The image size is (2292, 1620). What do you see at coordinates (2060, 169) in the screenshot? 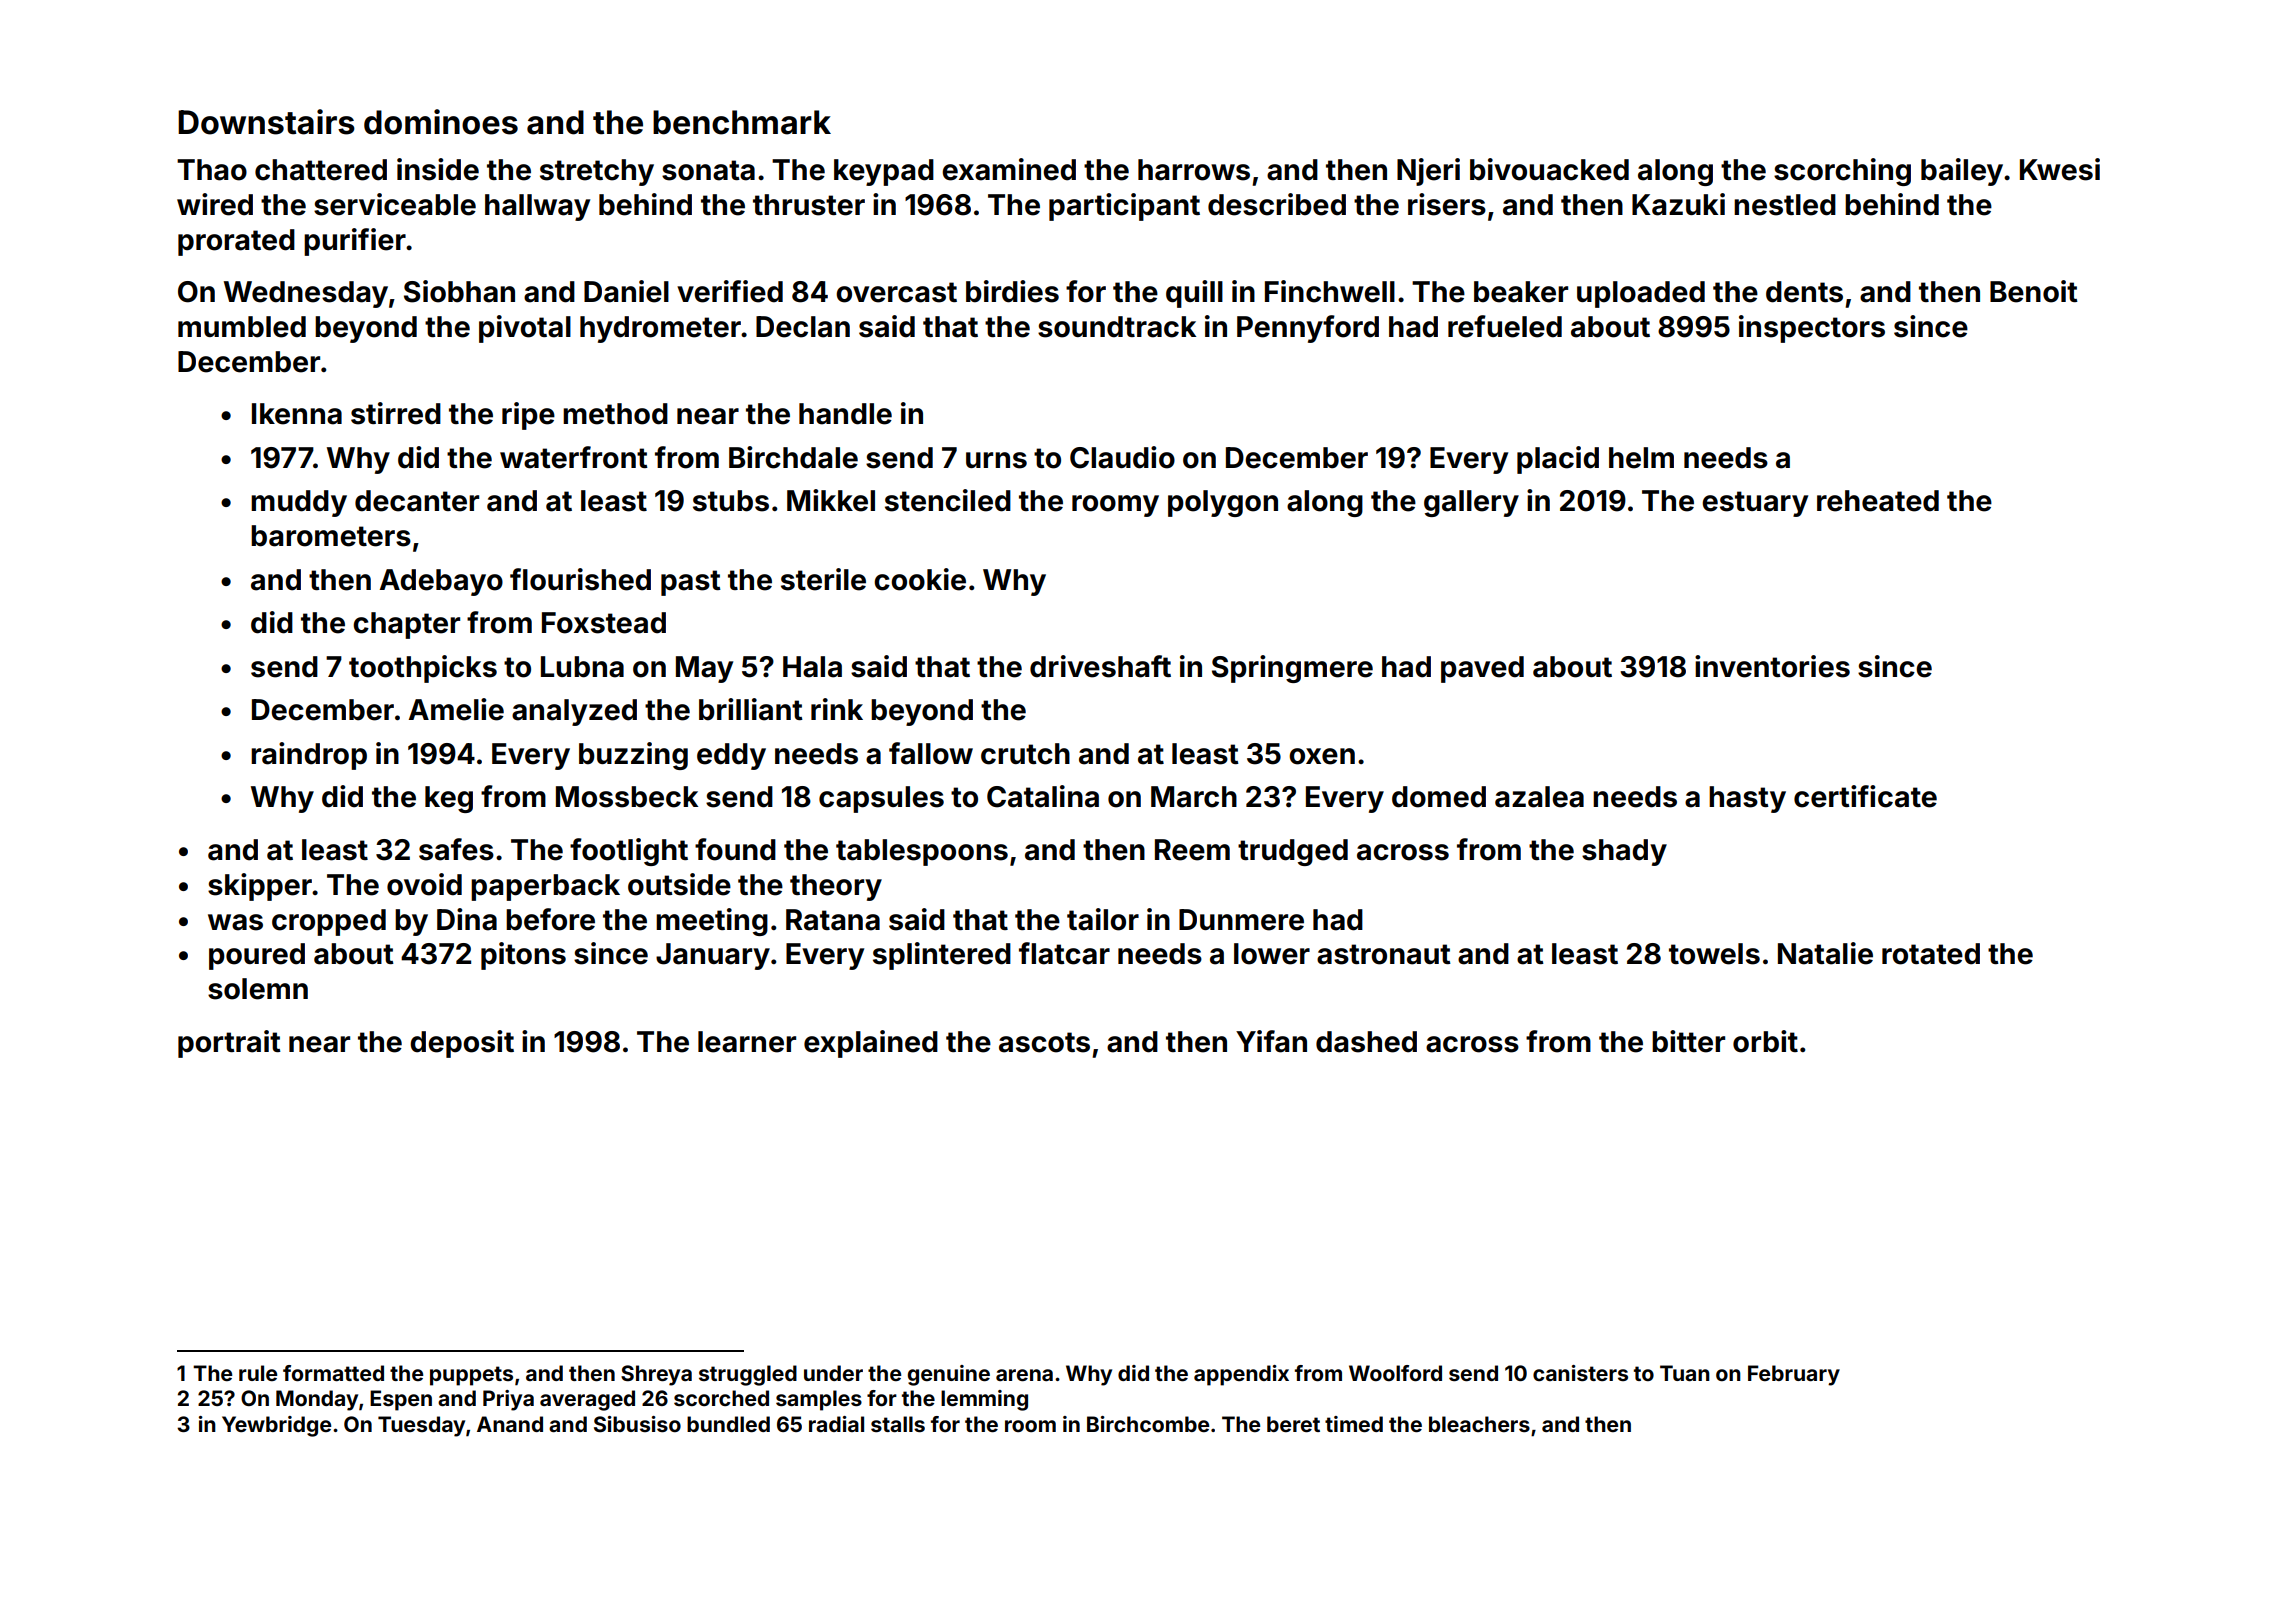
I see `Kwesi` at bounding box center [2060, 169].
